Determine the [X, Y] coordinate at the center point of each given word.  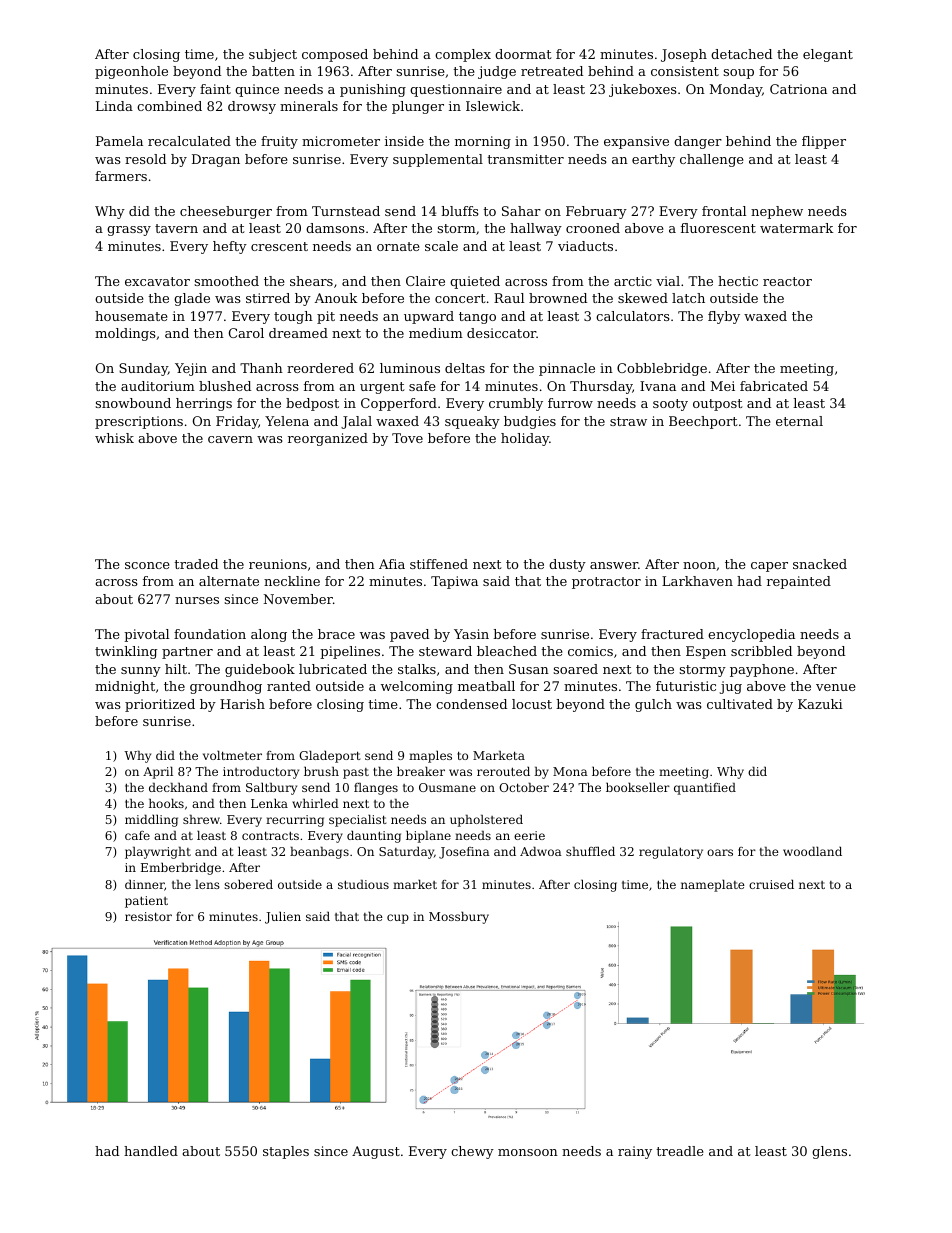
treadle [680, 1151]
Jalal [356, 422]
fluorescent [718, 228]
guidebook [260, 670]
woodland [812, 851]
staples [286, 1152]
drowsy [252, 107]
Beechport [703, 422]
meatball [486, 686]
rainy [635, 1152]
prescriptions [139, 422]
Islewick [493, 106]
